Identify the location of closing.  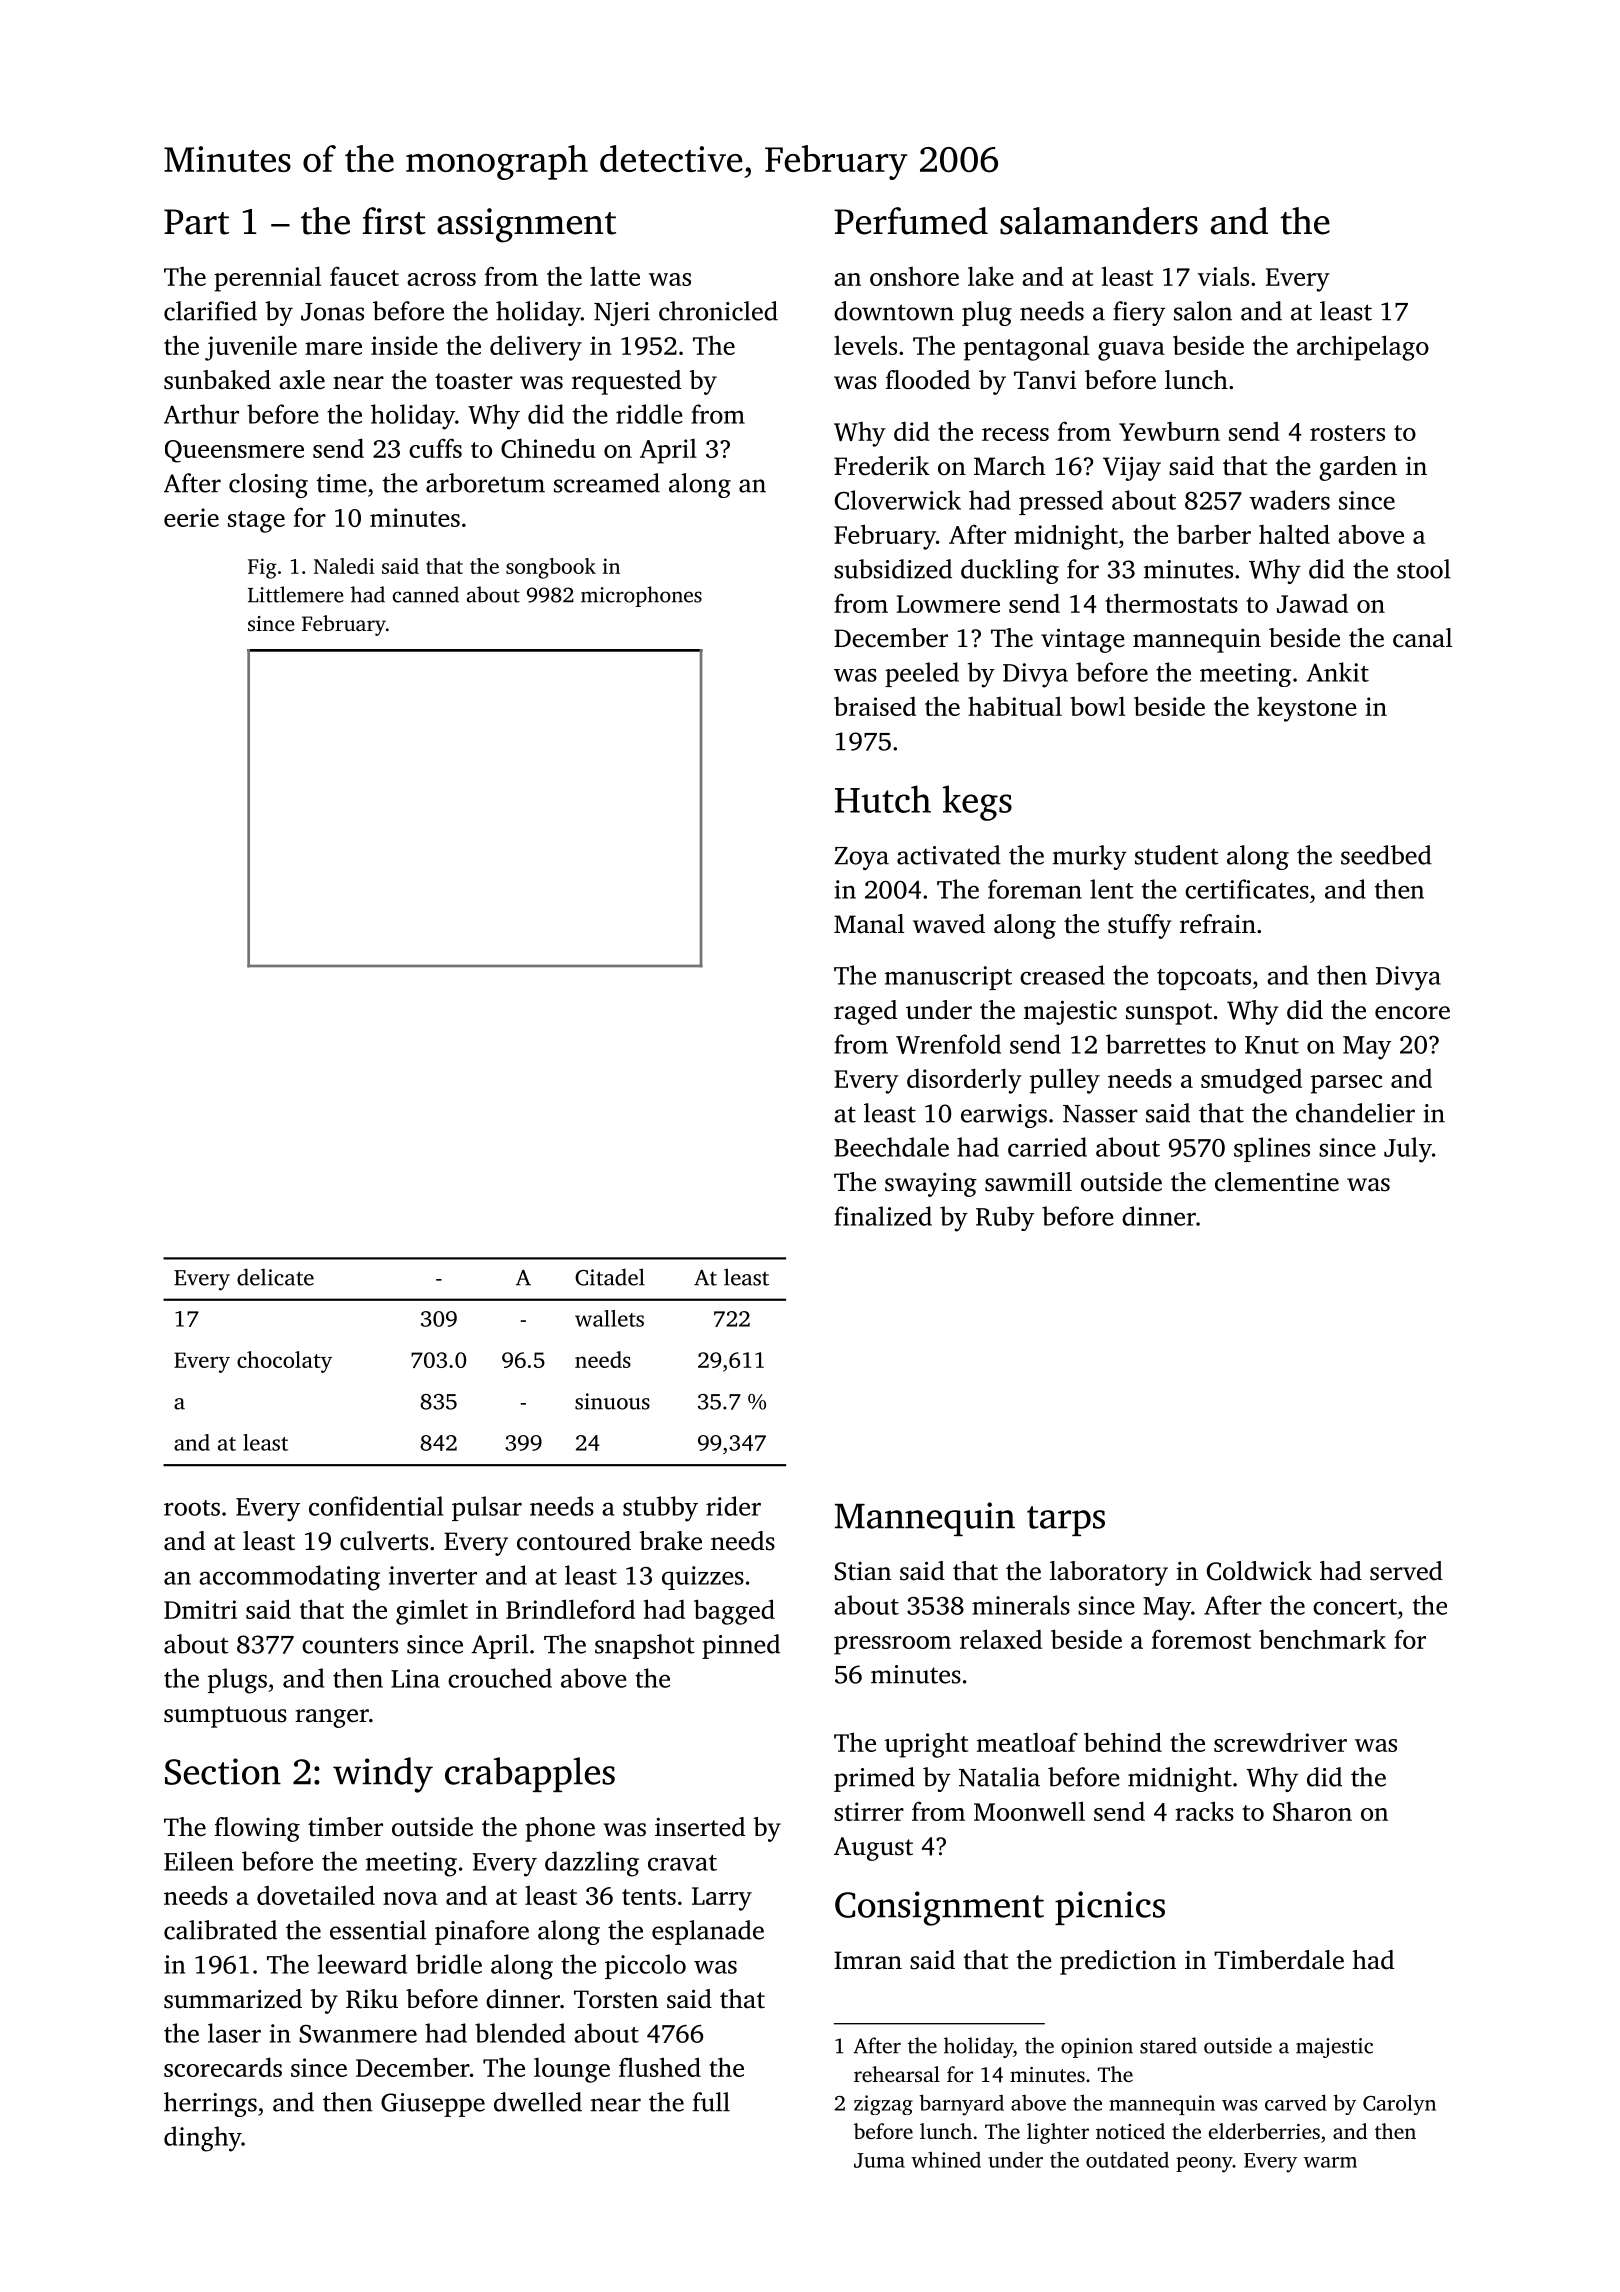
(268, 485).
